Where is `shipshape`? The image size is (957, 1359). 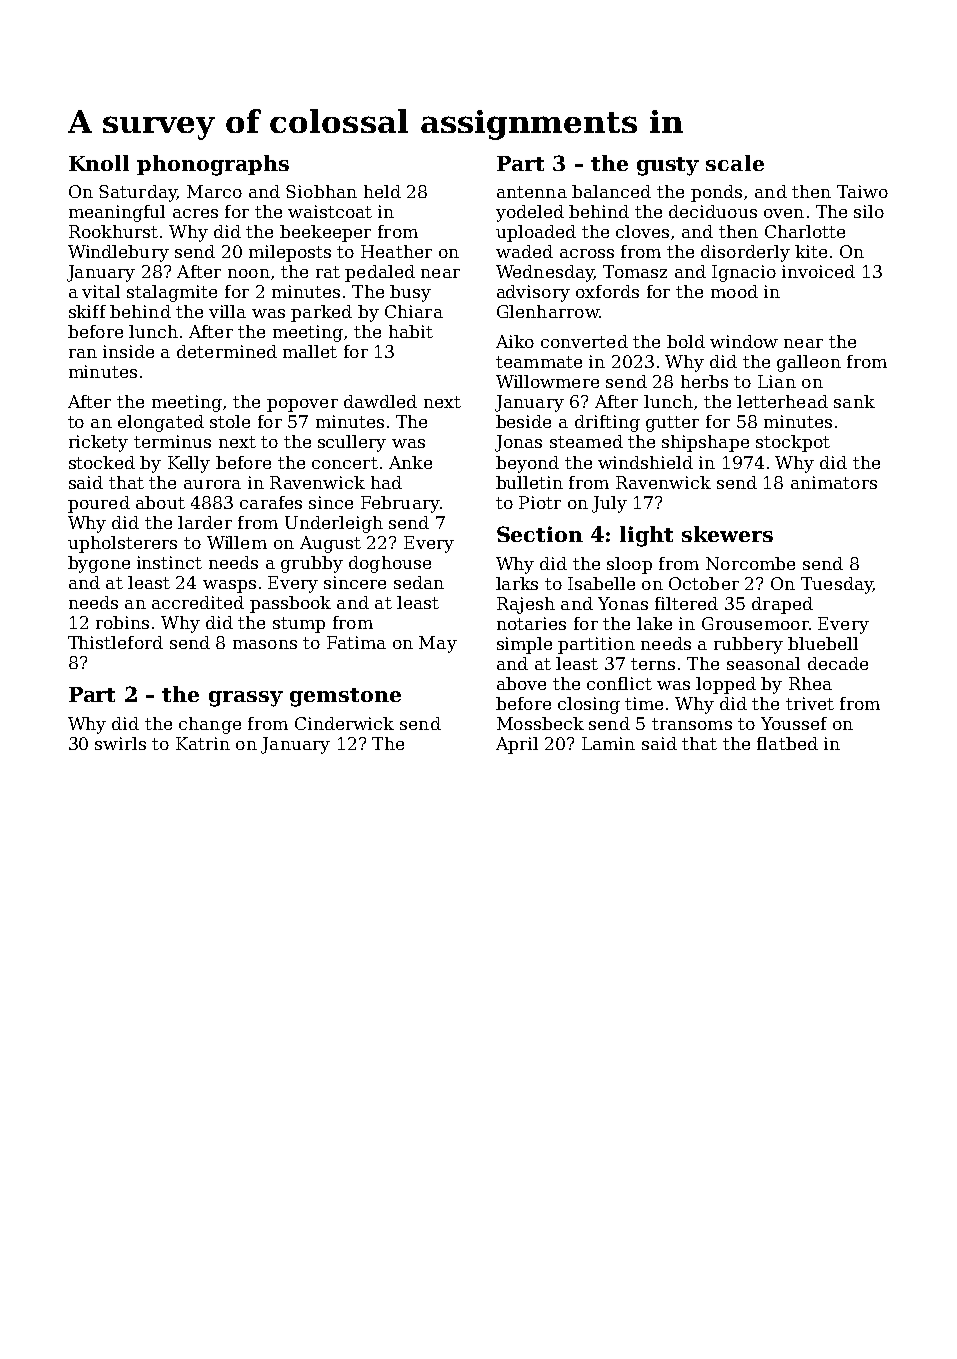 shipshape is located at coordinates (705, 443).
